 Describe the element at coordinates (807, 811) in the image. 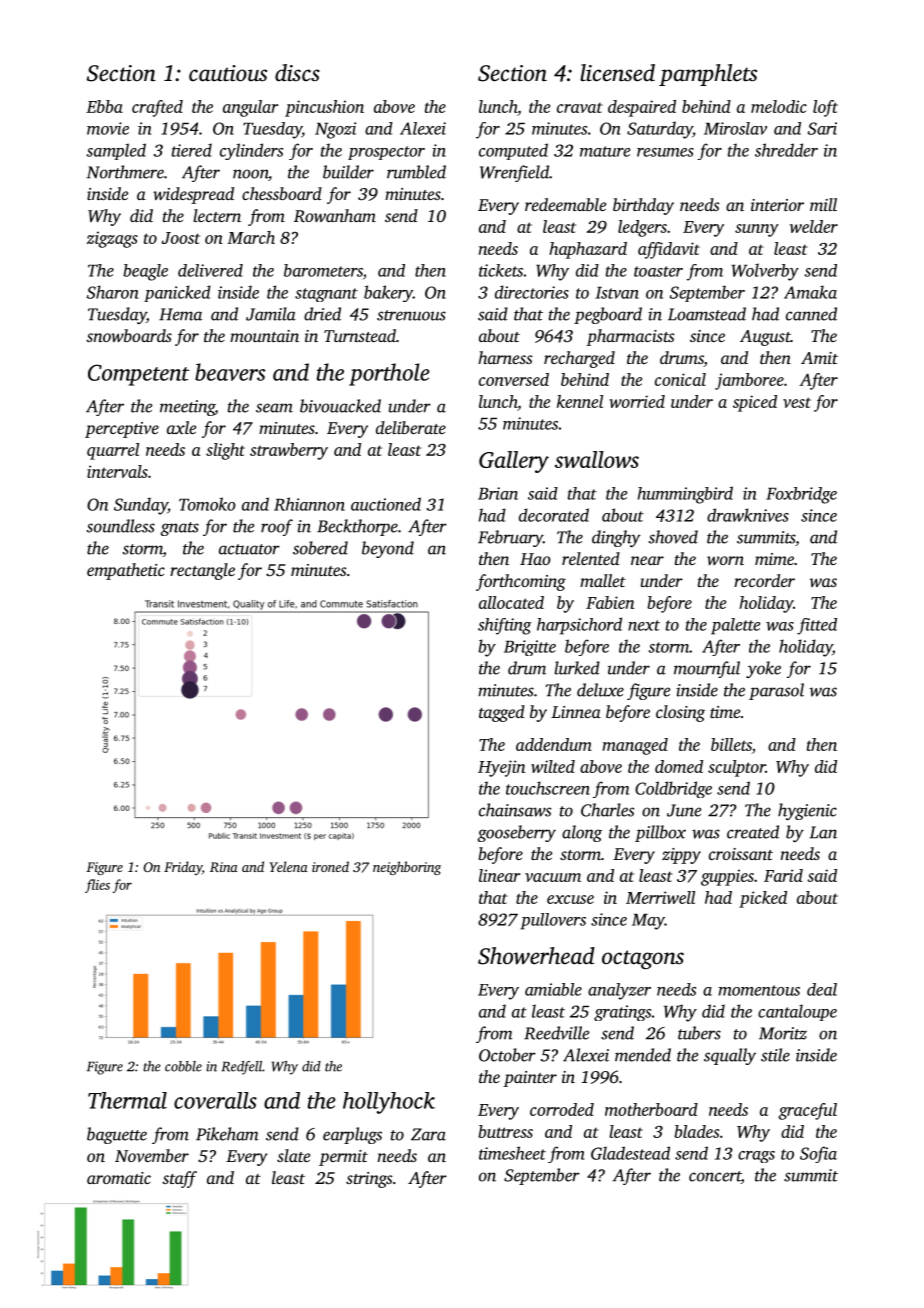

I see `hygienic` at that location.
